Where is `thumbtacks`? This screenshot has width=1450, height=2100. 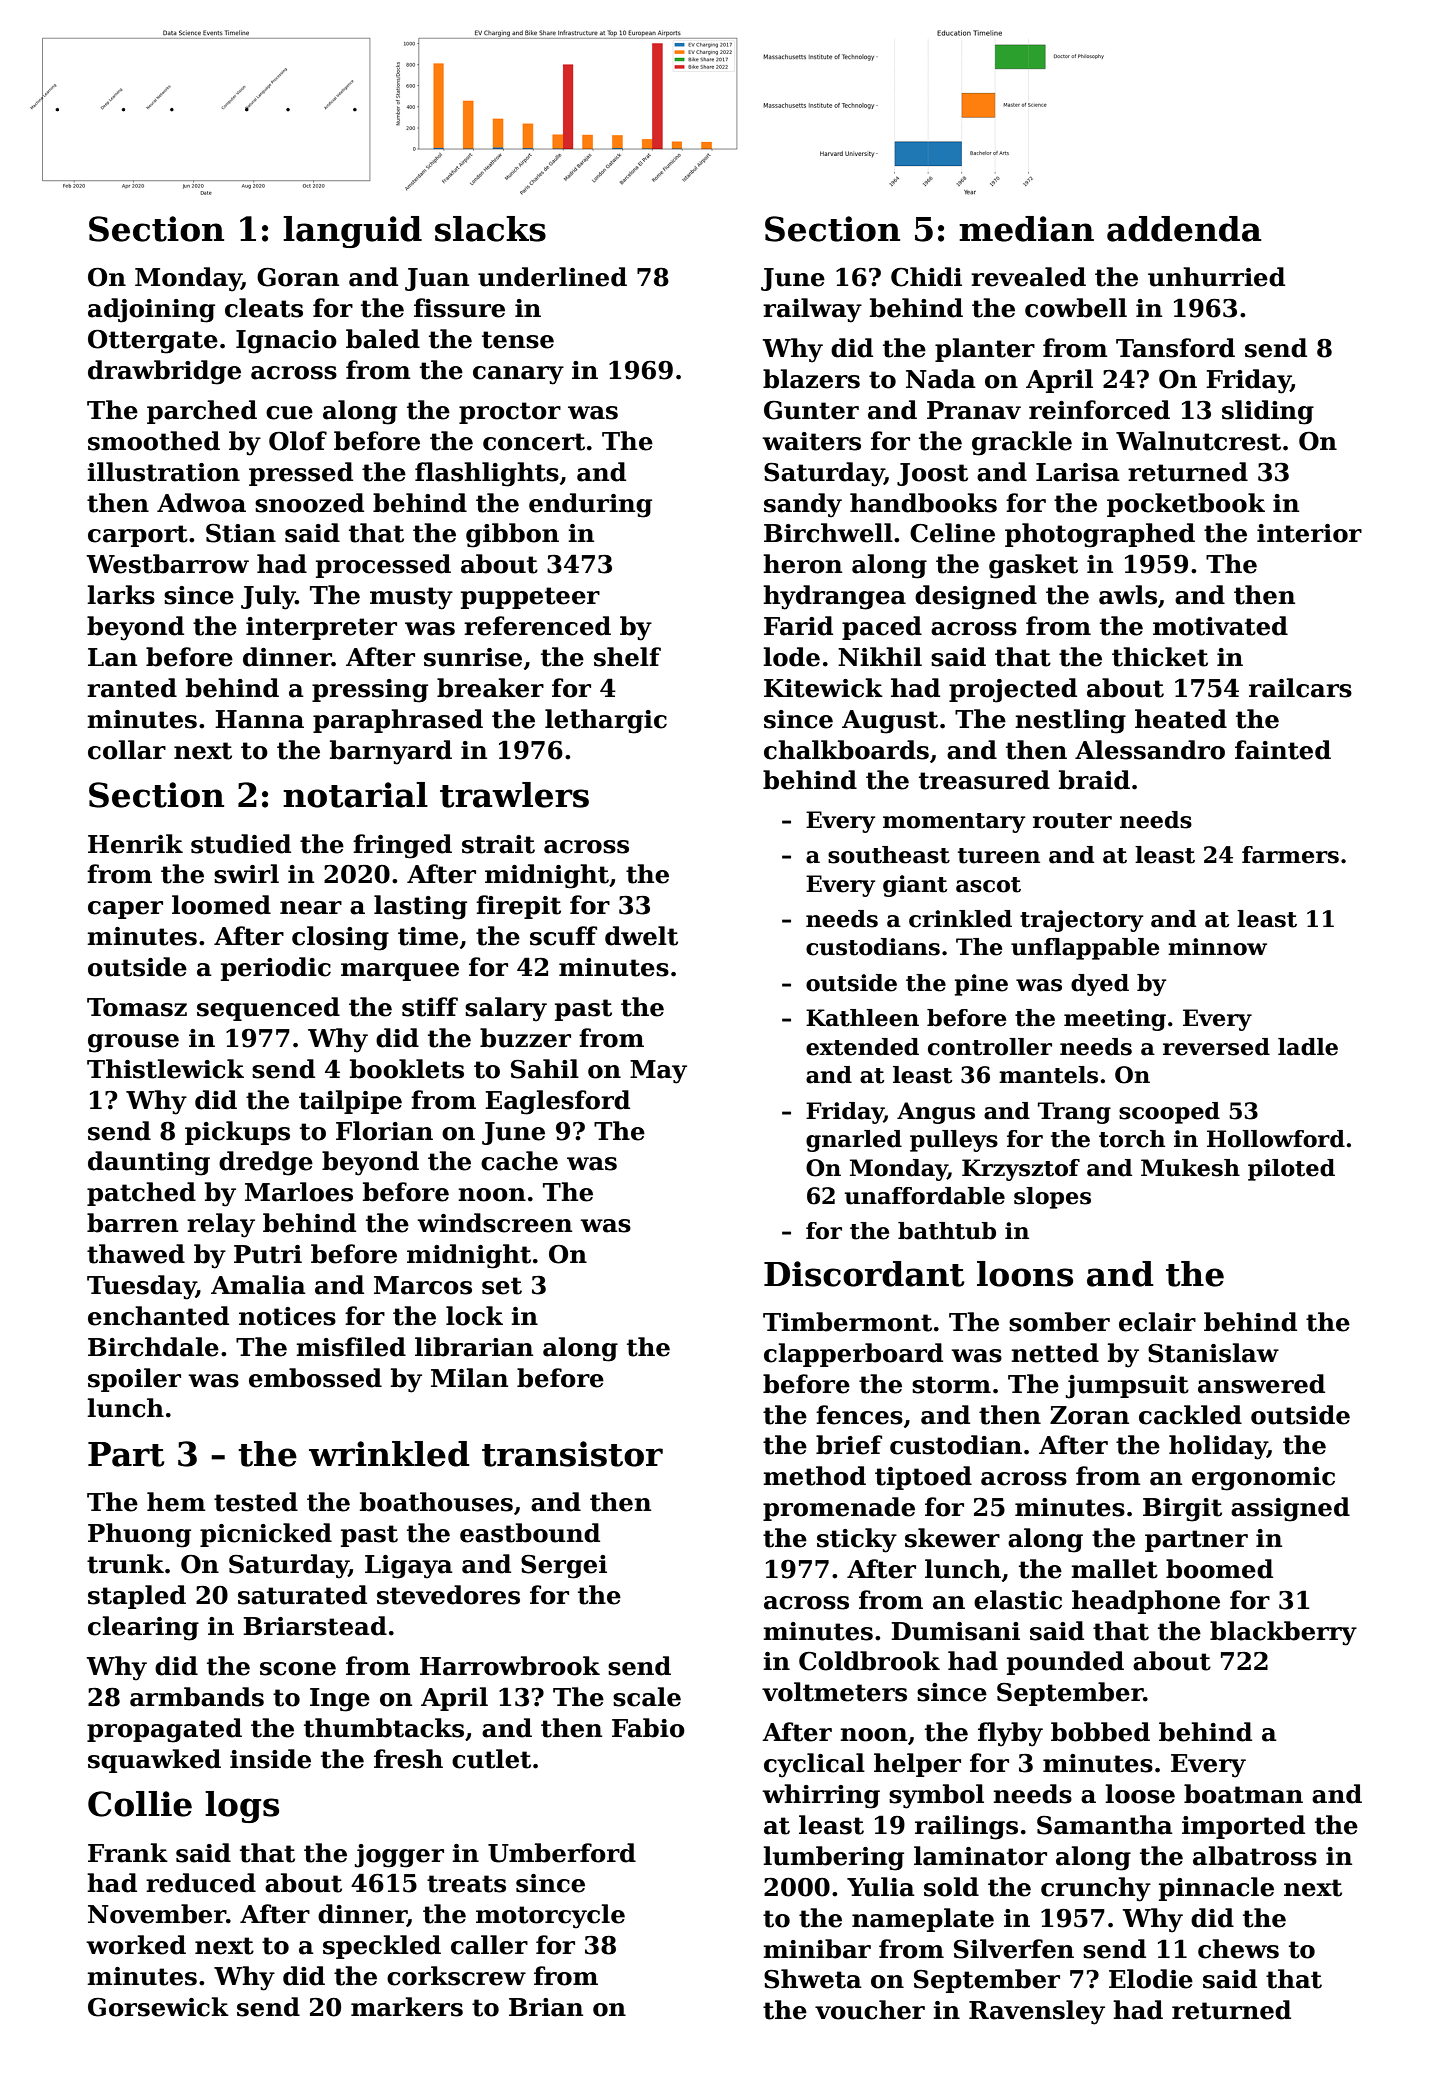 thumbtacks is located at coordinates (384, 1728).
